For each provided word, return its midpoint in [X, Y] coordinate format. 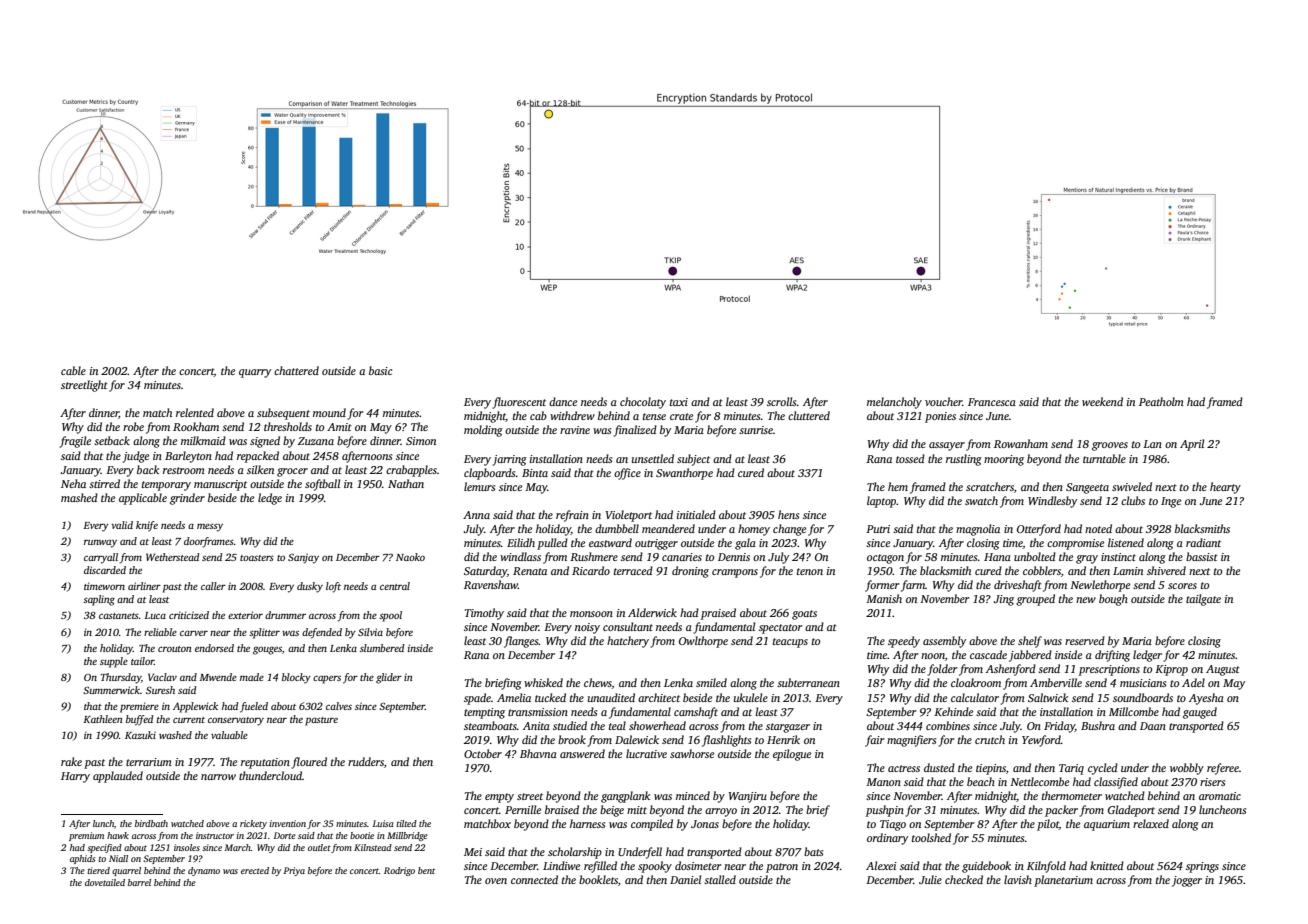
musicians [1143, 683]
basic [380, 370]
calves [339, 706]
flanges [521, 642]
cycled [1103, 769]
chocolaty [643, 403]
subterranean [808, 682]
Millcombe [1134, 711]
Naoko [410, 557]
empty [499, 798]
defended [322, 633]
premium [86, 836]
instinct [1118, 557]
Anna [476, 515]
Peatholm [1161, 401]
